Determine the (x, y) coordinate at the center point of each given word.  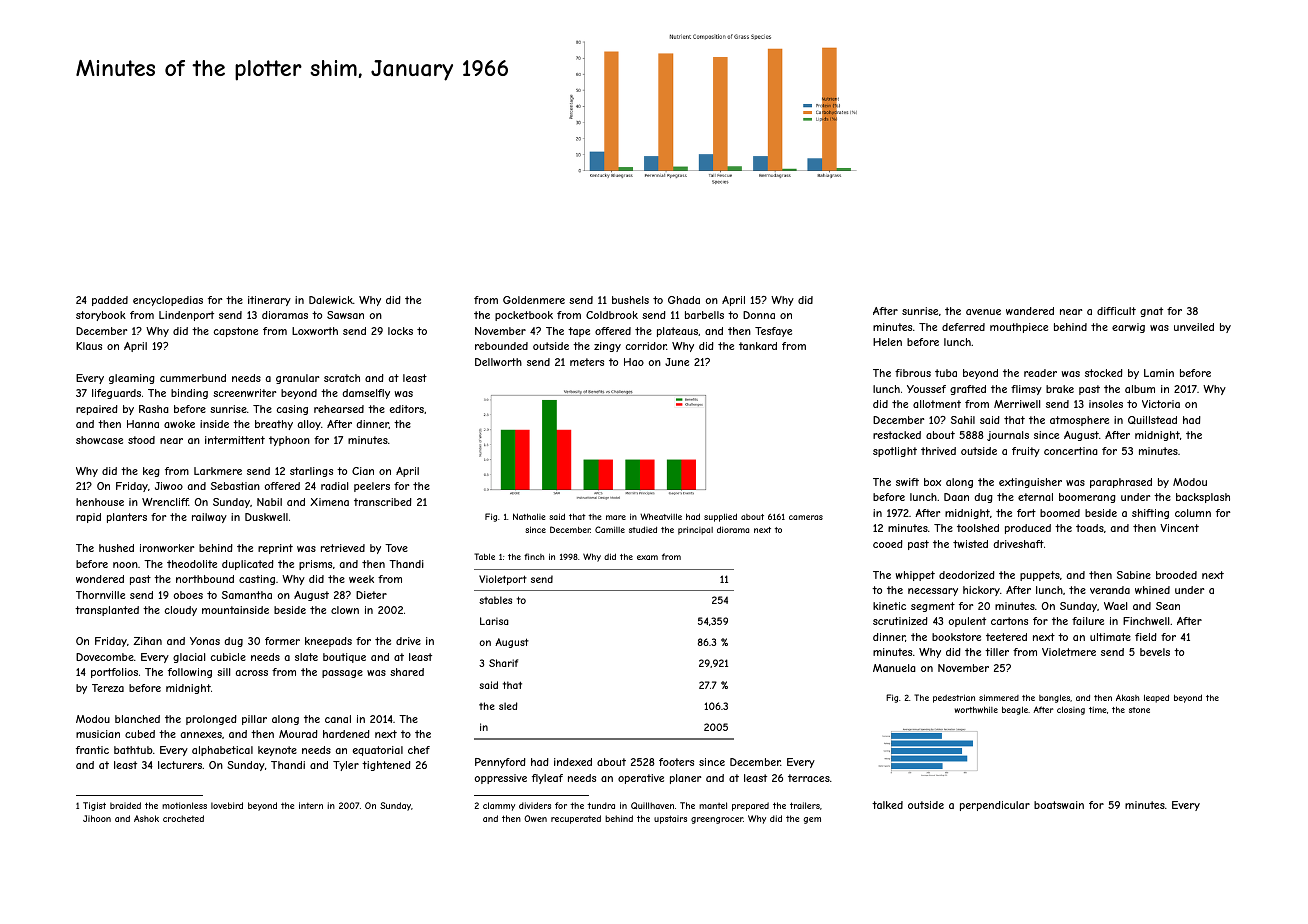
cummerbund (193, 378)
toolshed (978, 528)
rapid (88, 518)
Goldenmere (534, 300)
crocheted (183, 818)
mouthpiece (1019, 328)
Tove (396, 548)
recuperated (576, 819)
